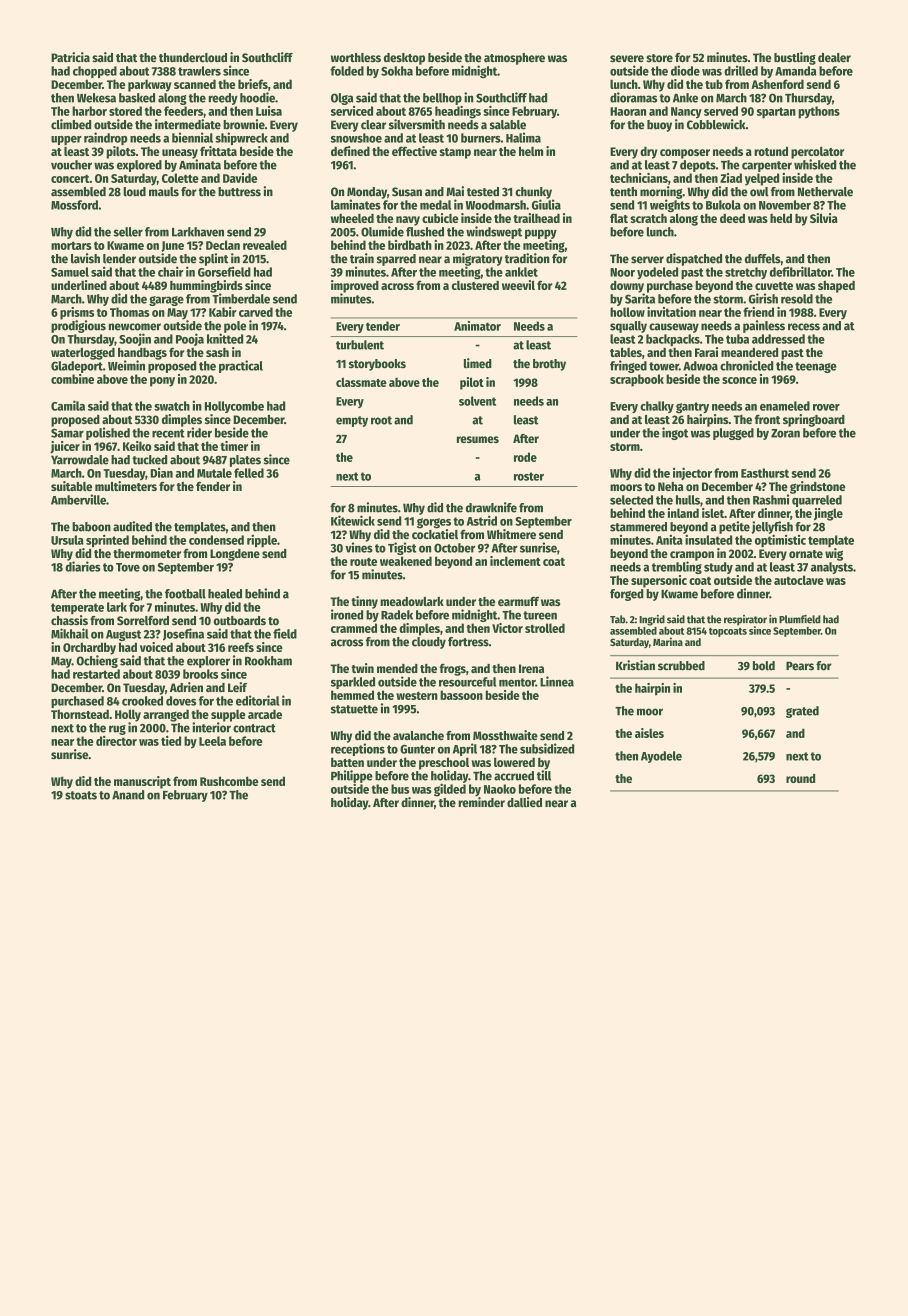  What do you see at coordinates (83, 353) in the screenshot?
I see `waterlogged` at bounding box center [83, 353].
